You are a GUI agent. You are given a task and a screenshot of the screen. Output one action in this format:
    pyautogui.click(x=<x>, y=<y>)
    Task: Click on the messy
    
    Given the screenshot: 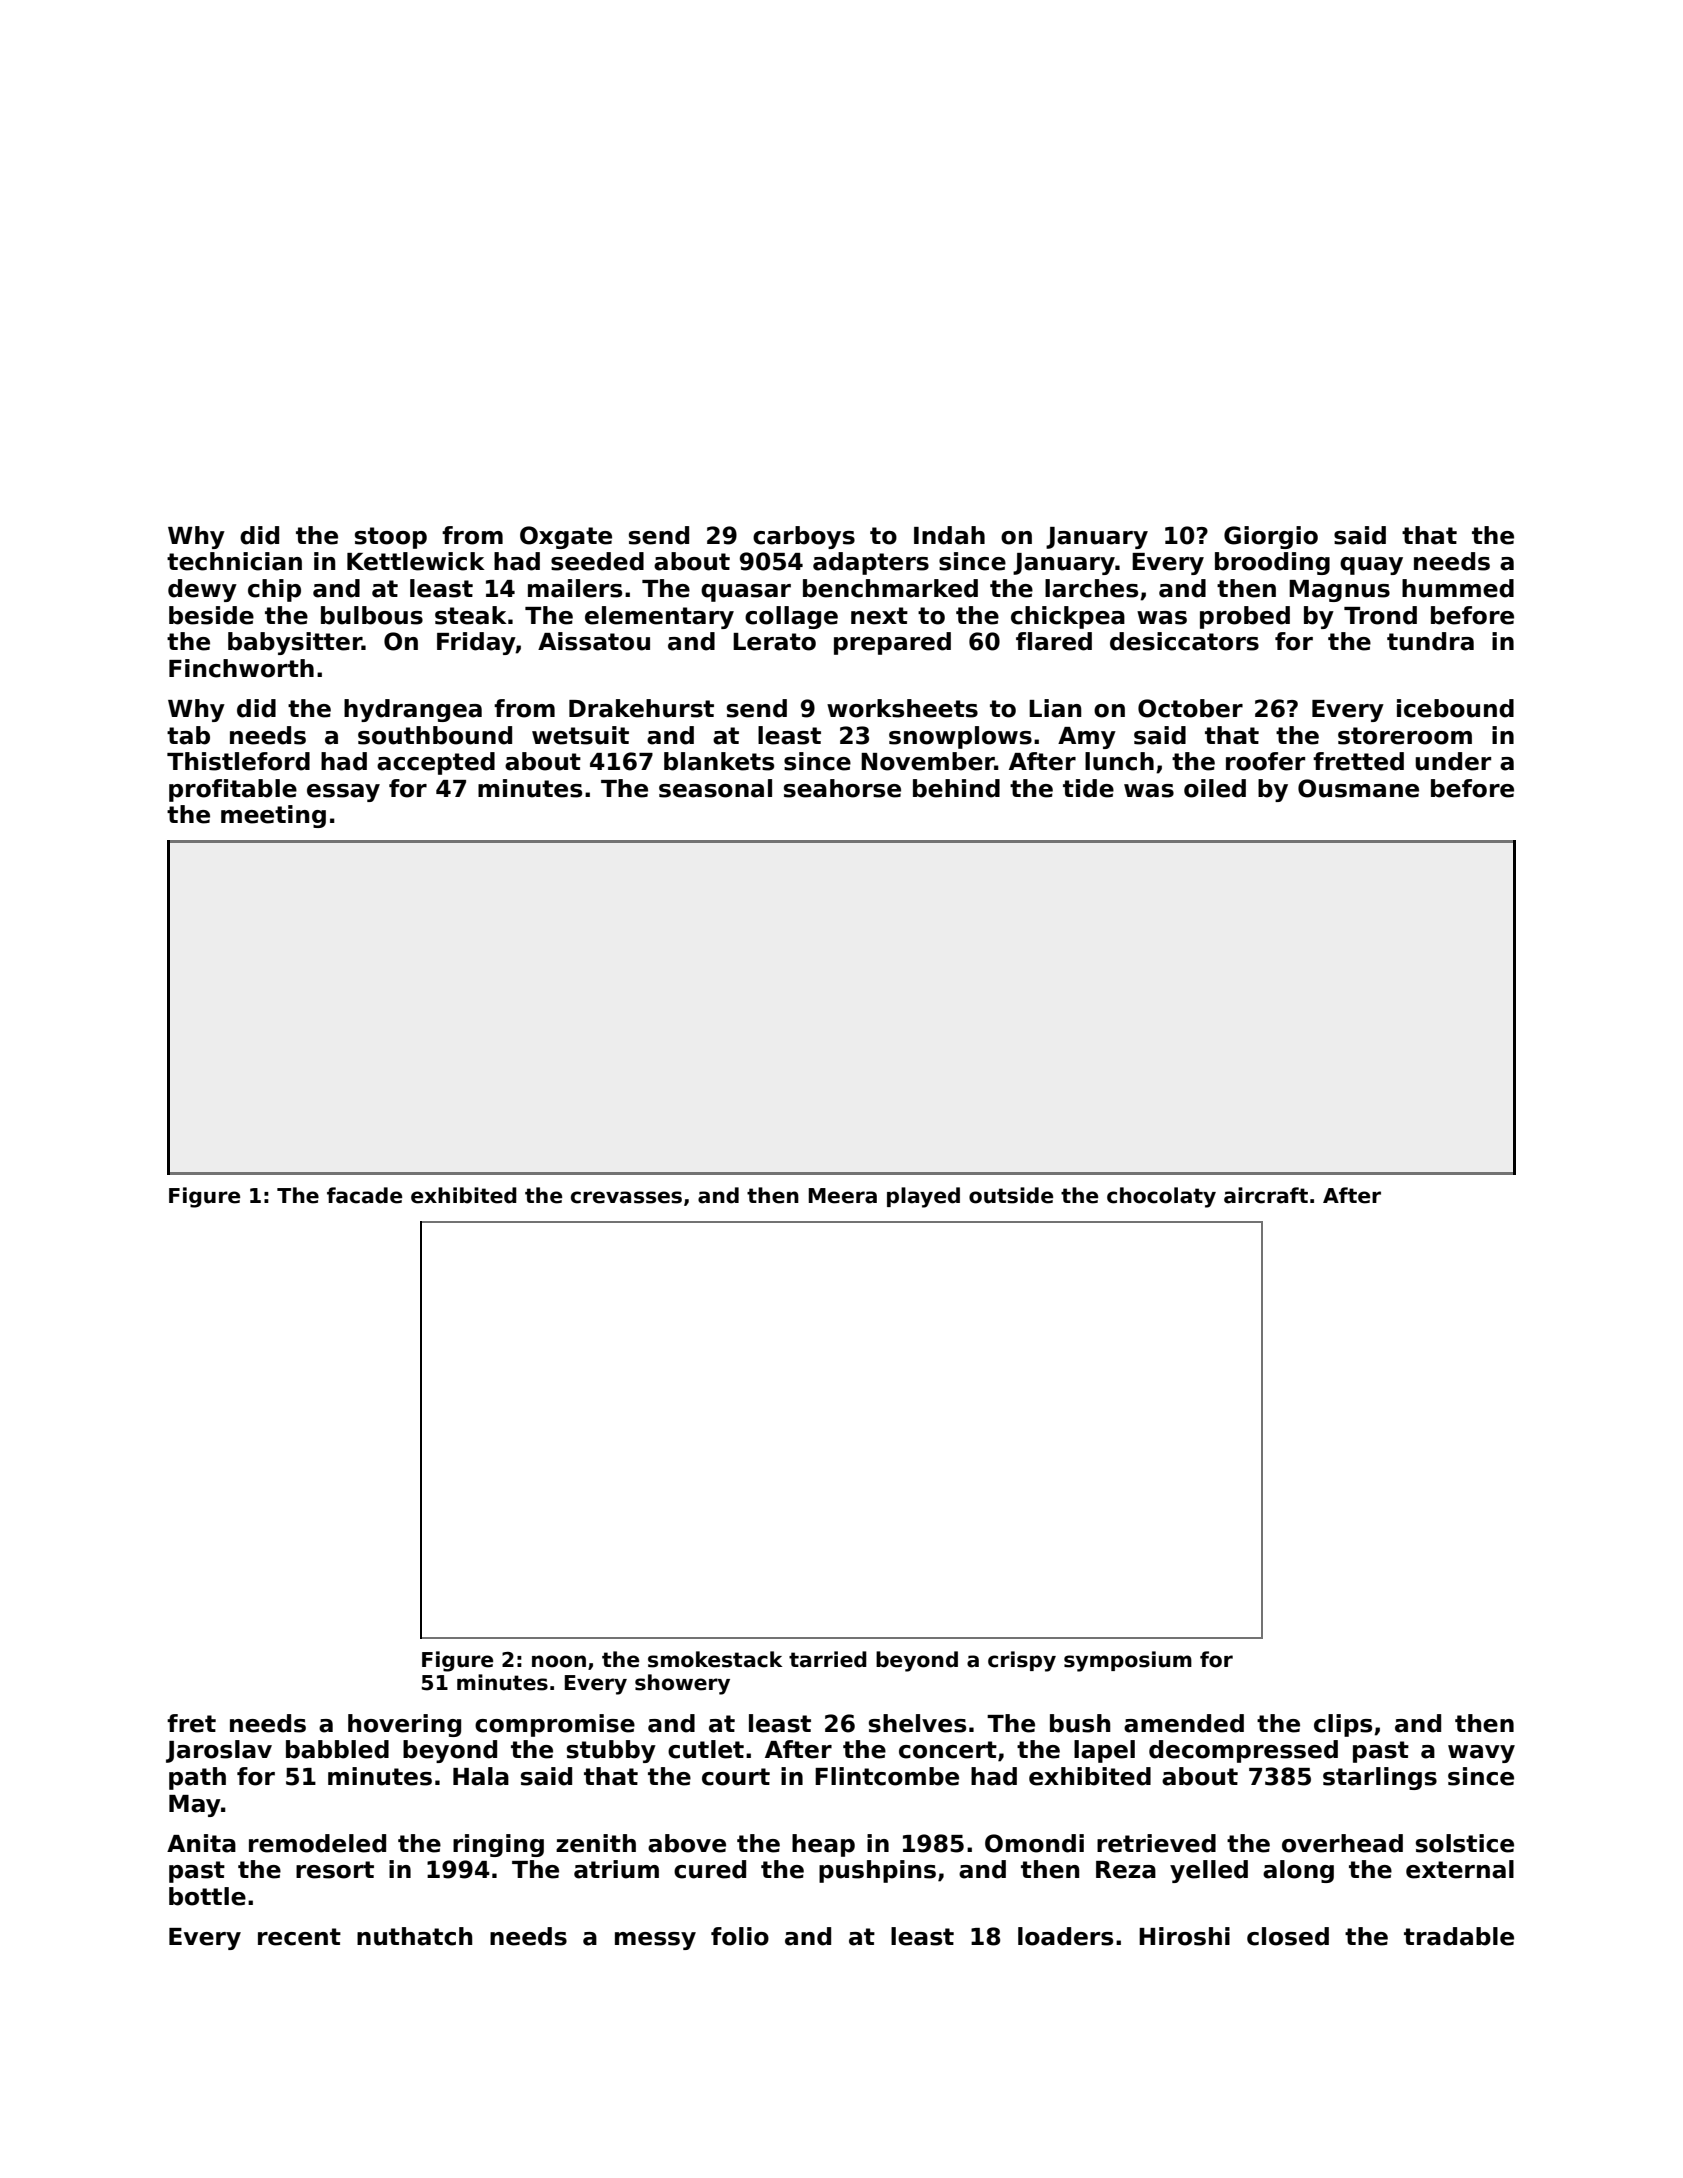 What is the action you would take?
    pyautogui.click(x=655, y=1941)
